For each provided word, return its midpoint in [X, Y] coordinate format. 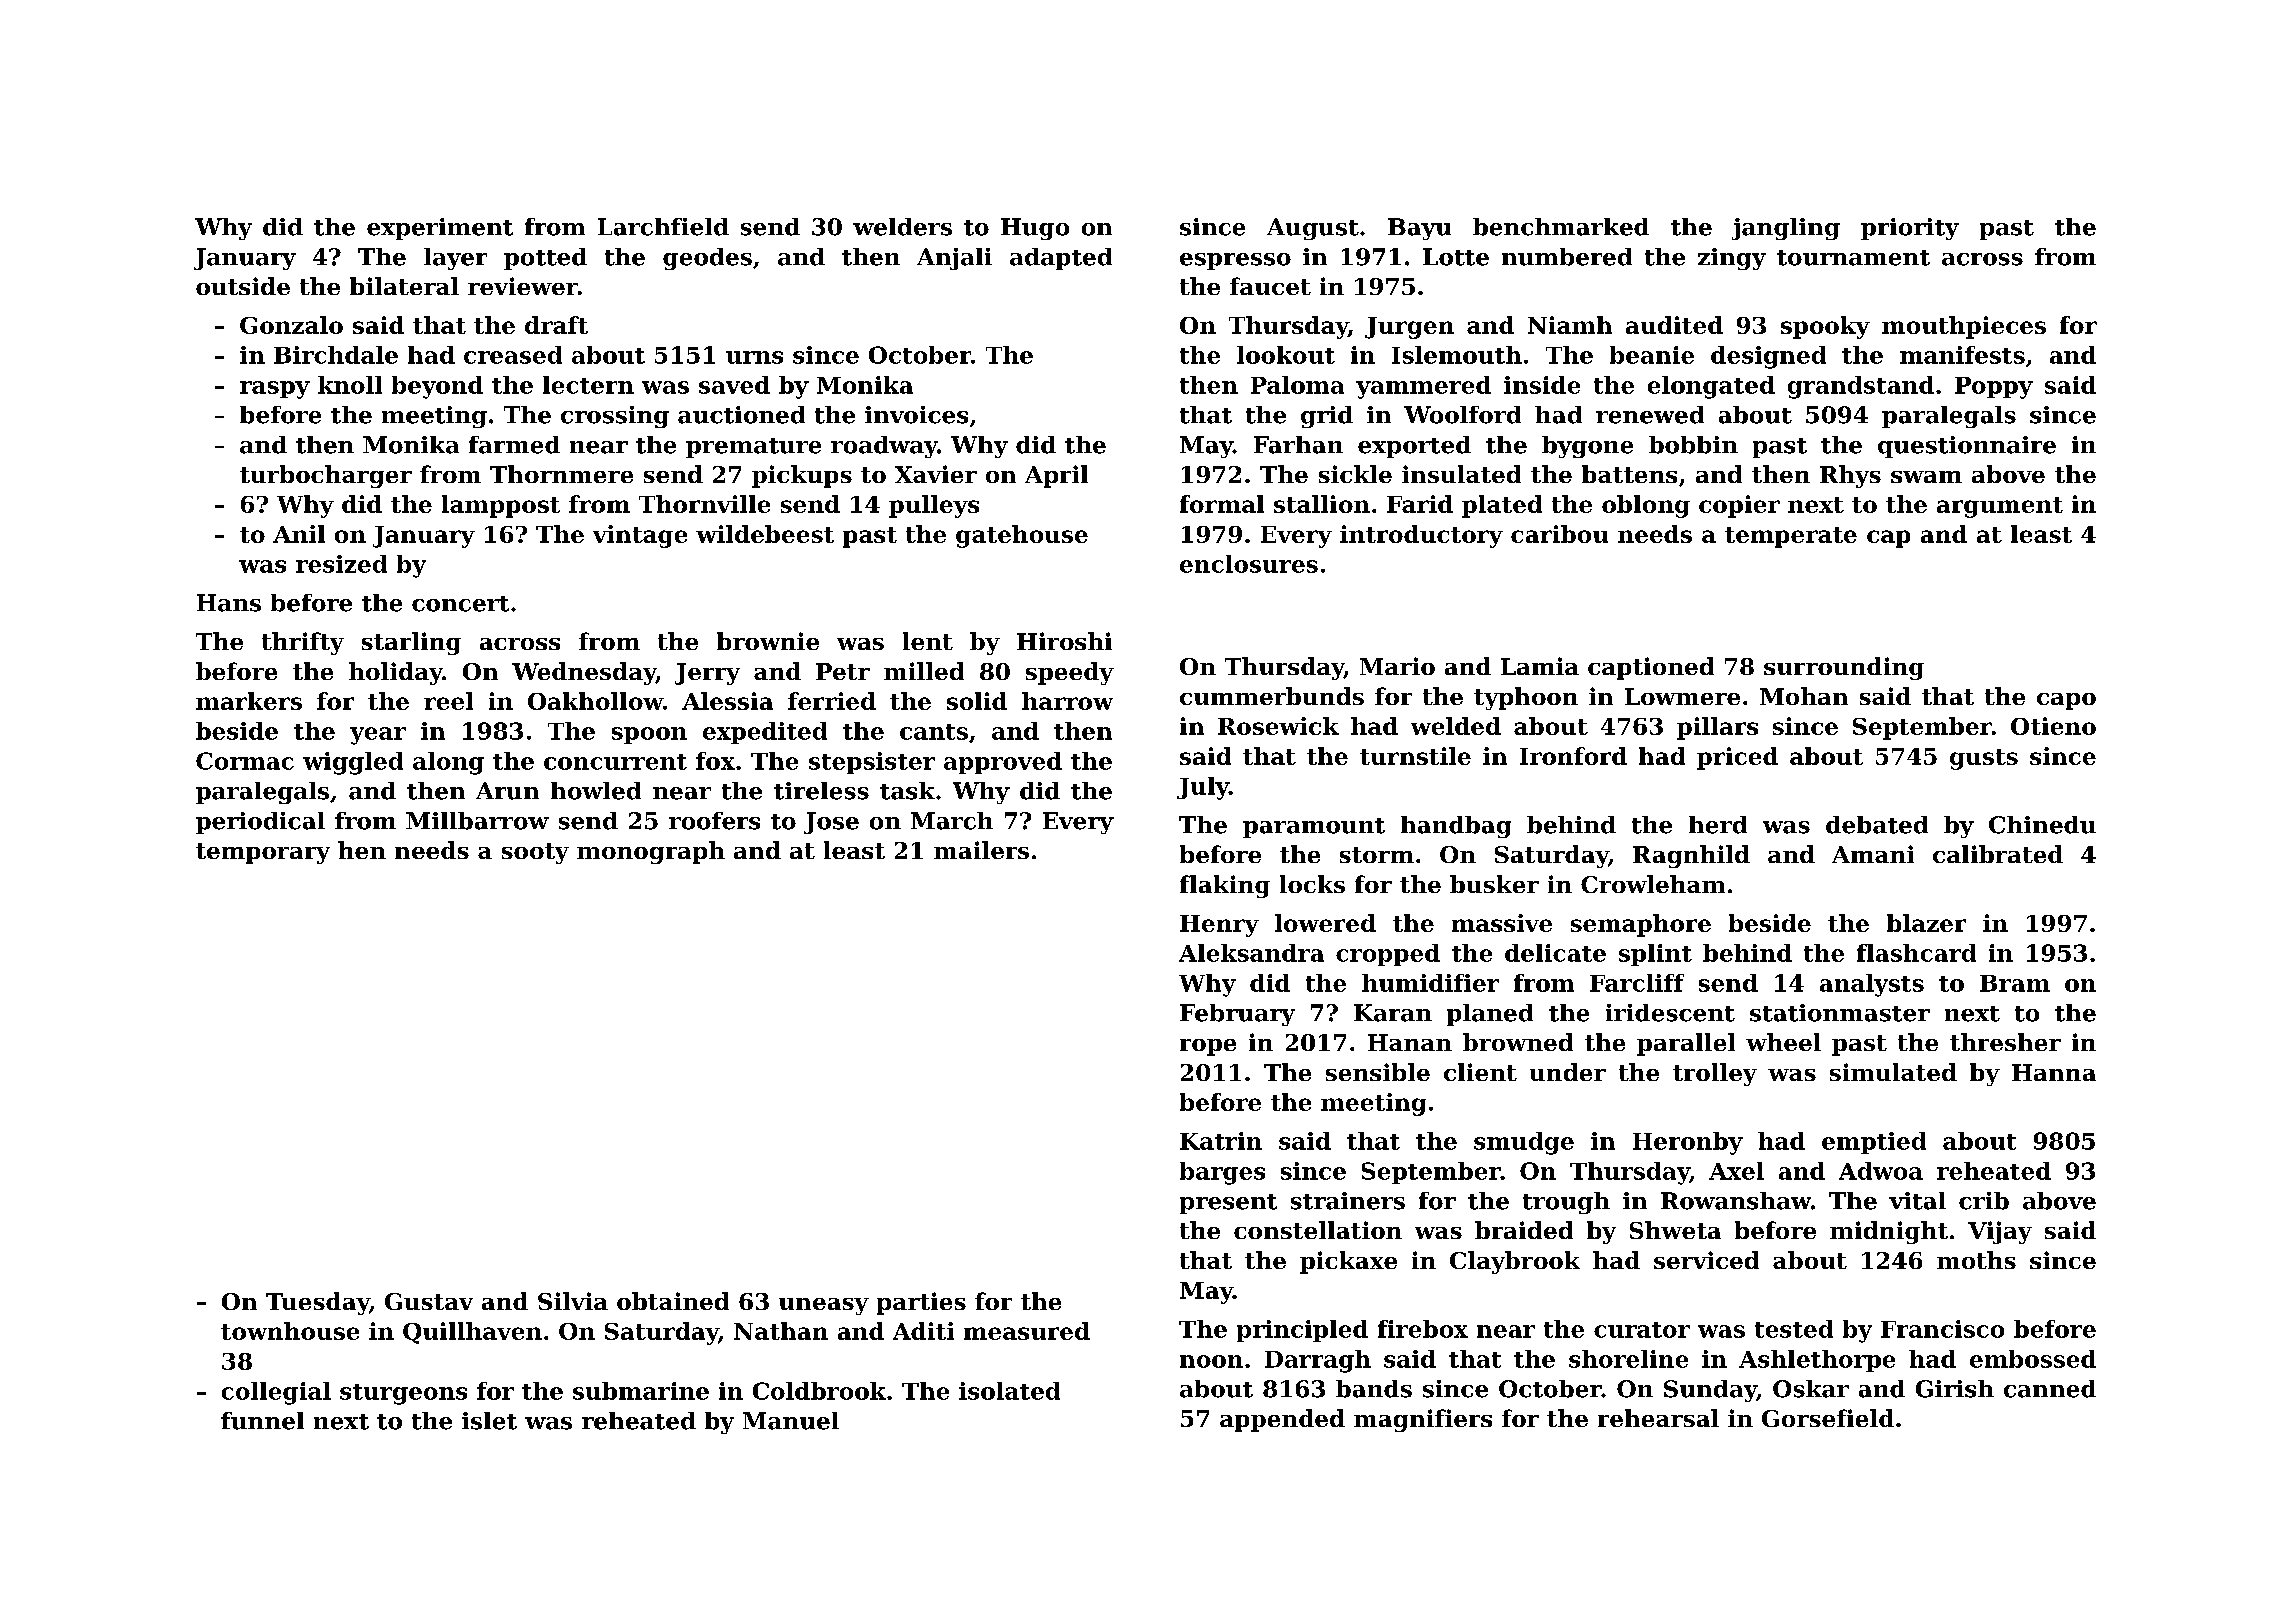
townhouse [290, 1331]
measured [1027, 1331]
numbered [1567, 257]
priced [1737, 758]
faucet [1270, 286]
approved [1003, 763]
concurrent [615, 762]
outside [243, 286]
